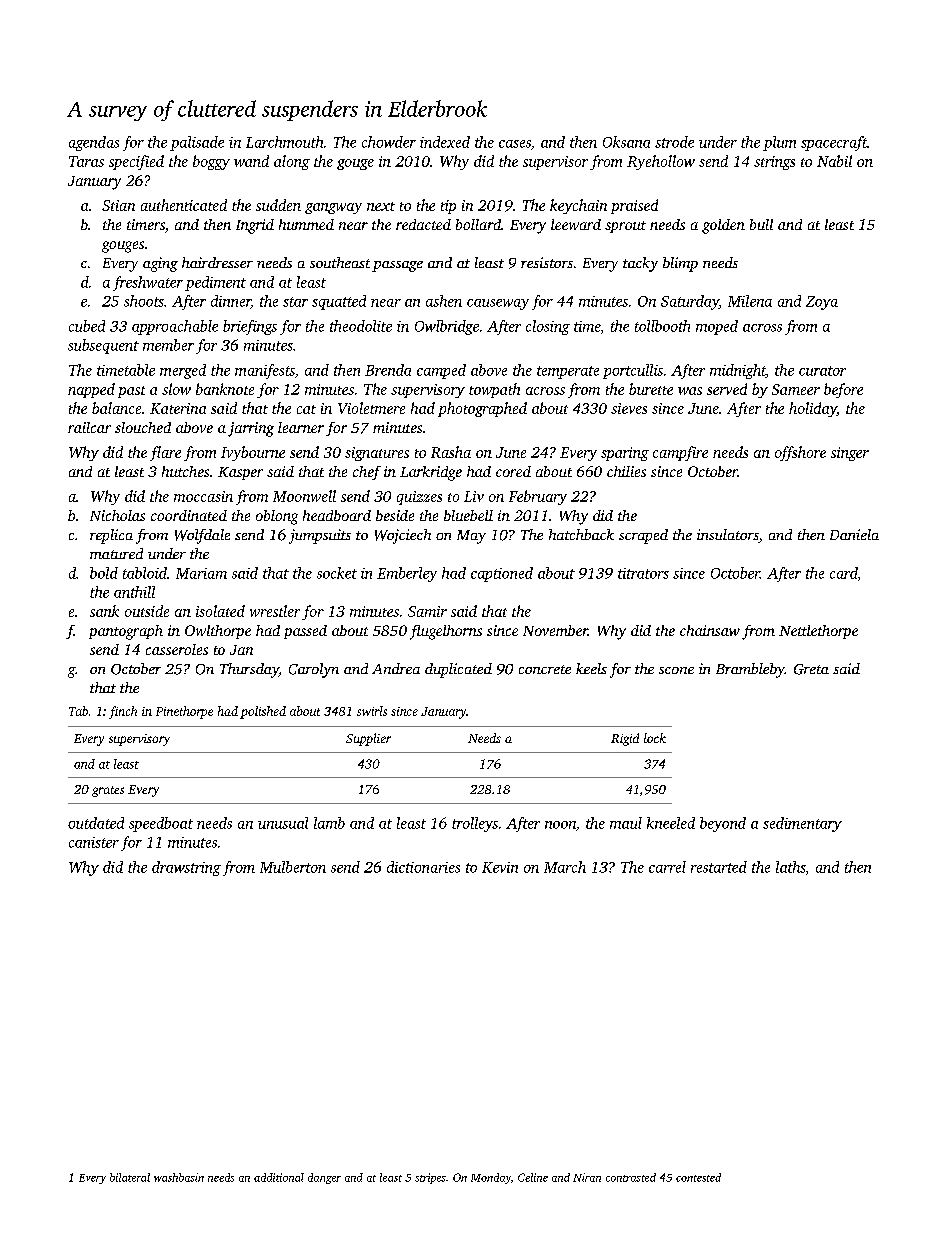 This screenshot has height=1233, width=952. What do you see at coordinates (710, 630) in the screenshot?
I see `chainsaw` at bounding box center [710, 630].
